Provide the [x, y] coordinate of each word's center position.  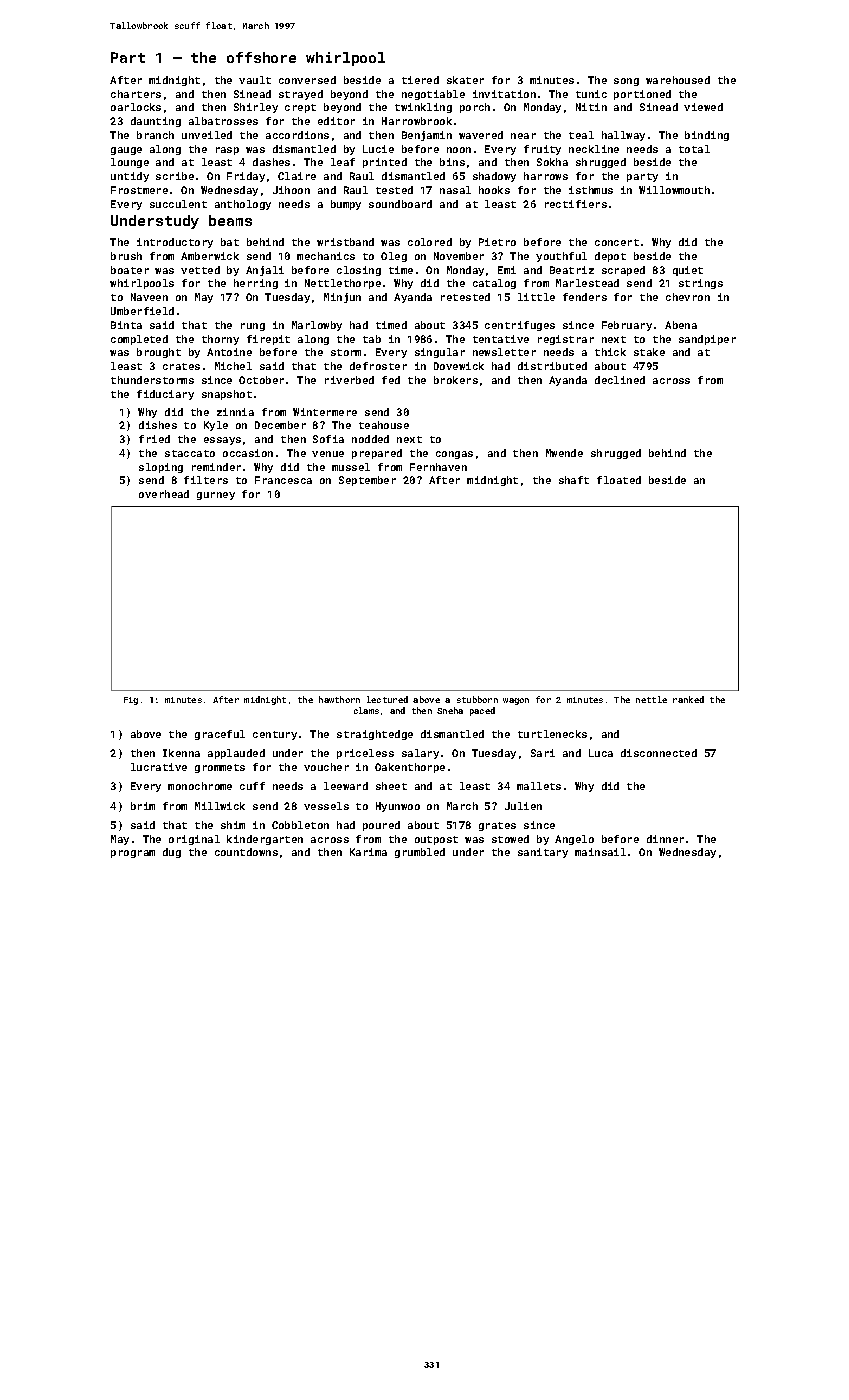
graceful [220, 735]
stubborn [477, 699]
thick [610, 352]
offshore [261, 57]
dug [172, 853]
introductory [175, 243]
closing [359, 271]
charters [136, 94]
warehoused [678, 80]
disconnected [659, 753]
